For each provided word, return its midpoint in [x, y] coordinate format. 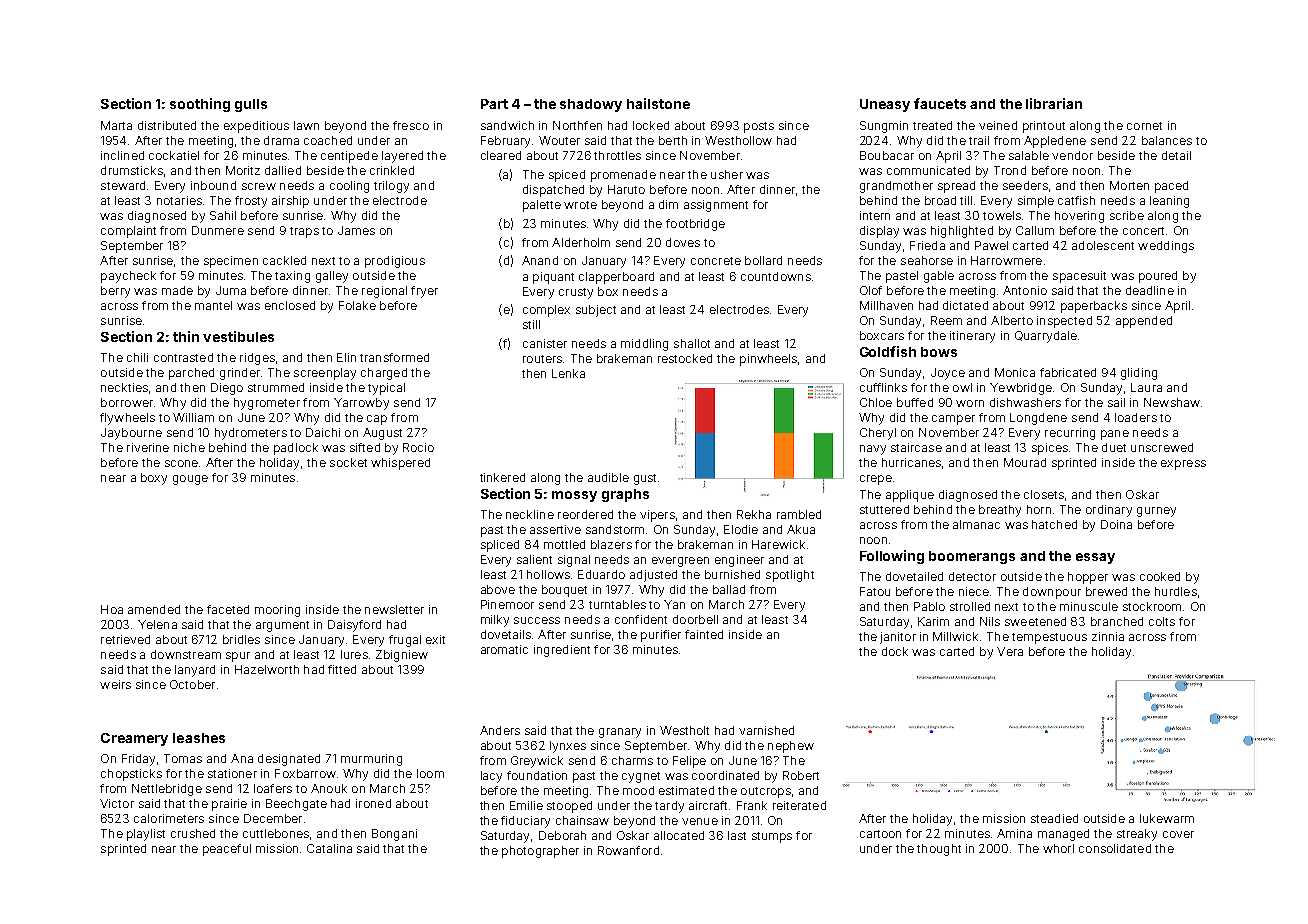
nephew [791, 747]
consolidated [1115, 848]
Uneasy [885, 105]
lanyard [195, 671]
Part [494, 104]
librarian [1054, 103]
